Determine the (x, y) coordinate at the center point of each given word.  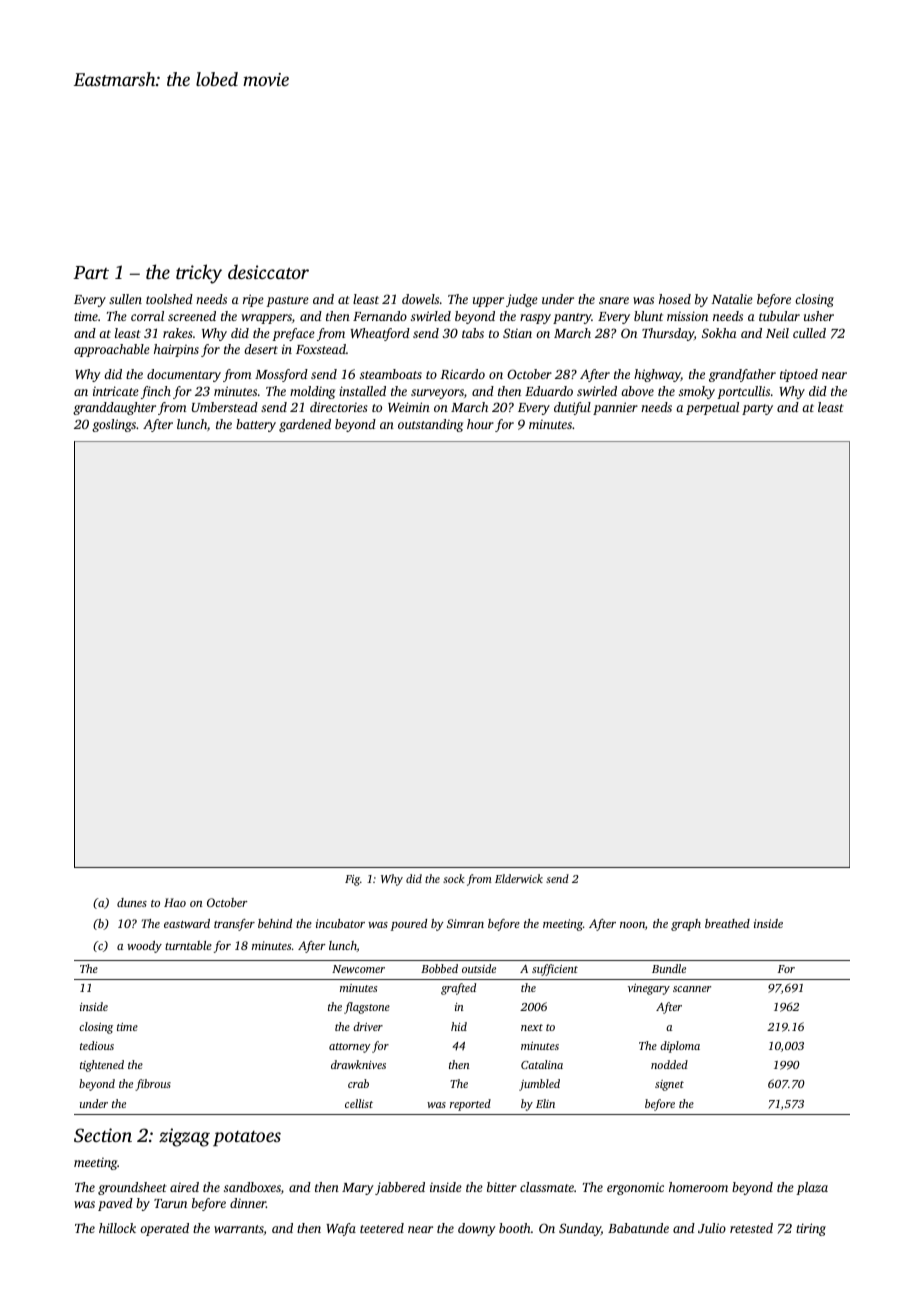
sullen (125, 299)
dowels (420, 299)
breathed (727, 923)
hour (480, 424)
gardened (305, 425)
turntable (188, 945)
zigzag (184, 1137)
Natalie (732, 299)
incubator (340, 923)
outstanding (430, 425)
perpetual (712, 408)
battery (256, 425)
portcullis (743, 392)
